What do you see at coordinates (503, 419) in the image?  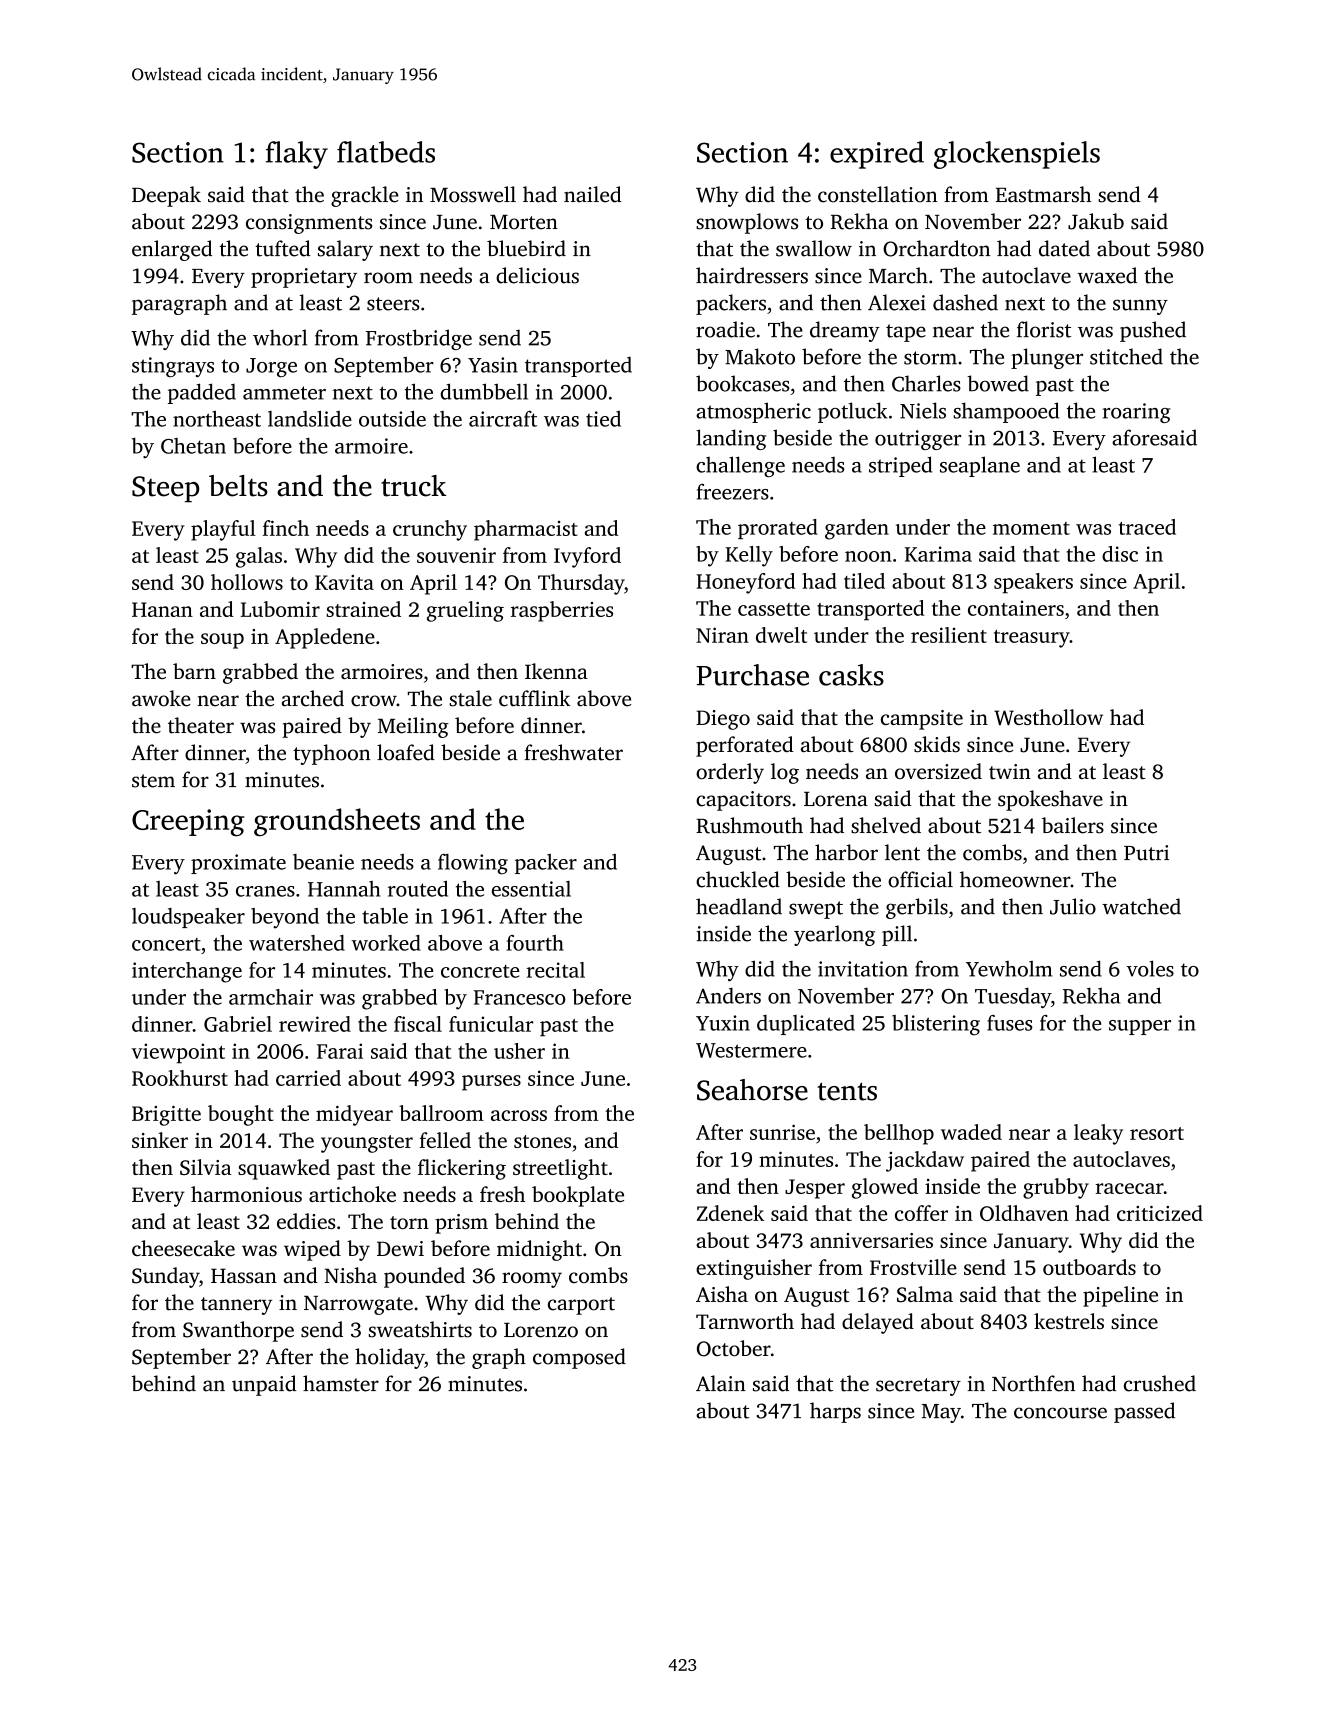 I see `aircraft` at bounding box center [503, 419].
